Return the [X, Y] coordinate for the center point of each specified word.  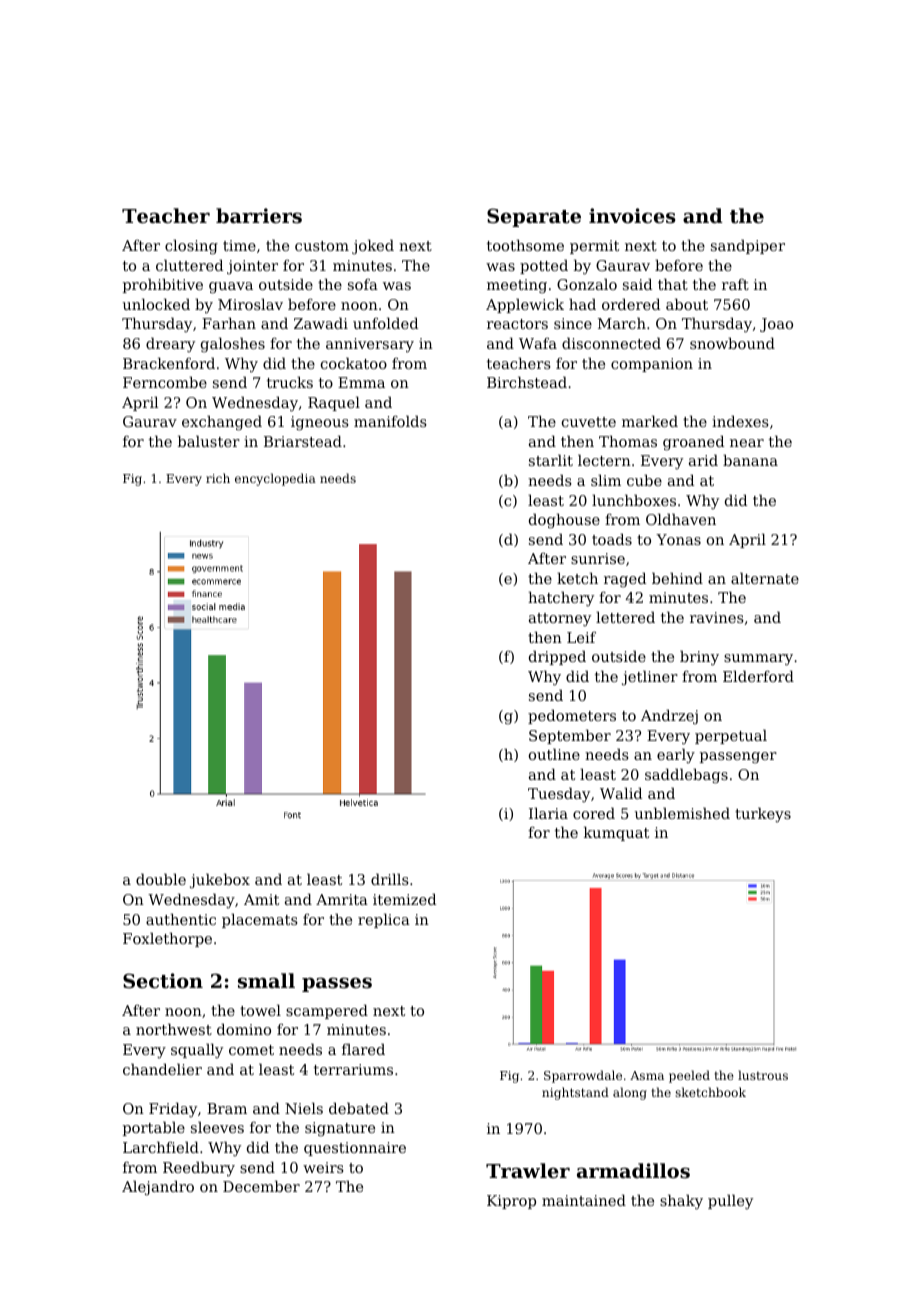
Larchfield [161, 1147]
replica [384, 920]
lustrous [763, 1075]
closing [191, 247]
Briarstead [303, 441]
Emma [361, 382]
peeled [689, 1076]
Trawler [528, 1170]
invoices [632, 216]
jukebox [220, 881]
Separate [534, 217]
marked [650, 421]
